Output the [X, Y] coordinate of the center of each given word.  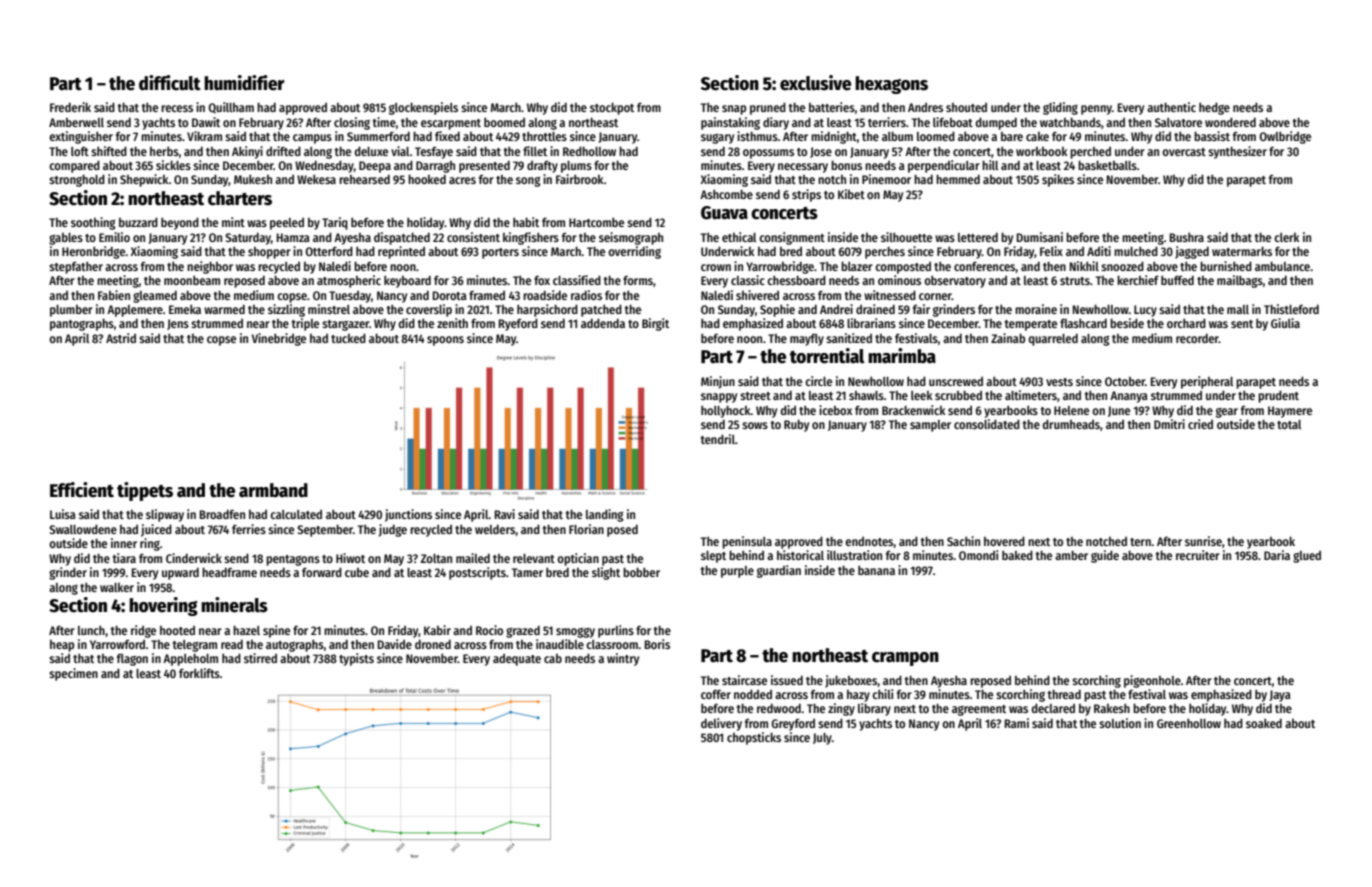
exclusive [815, 83]
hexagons [891, 85]
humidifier [244, 83]
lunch [91, 630]
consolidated [987, 424]
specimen [73, 674]
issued [787, 680]
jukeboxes [851, 681]
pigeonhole [1152, 681]
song [528, 182]
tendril [718, 439]
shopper [269, 253]
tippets [145, 491]
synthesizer [1237, 152]
